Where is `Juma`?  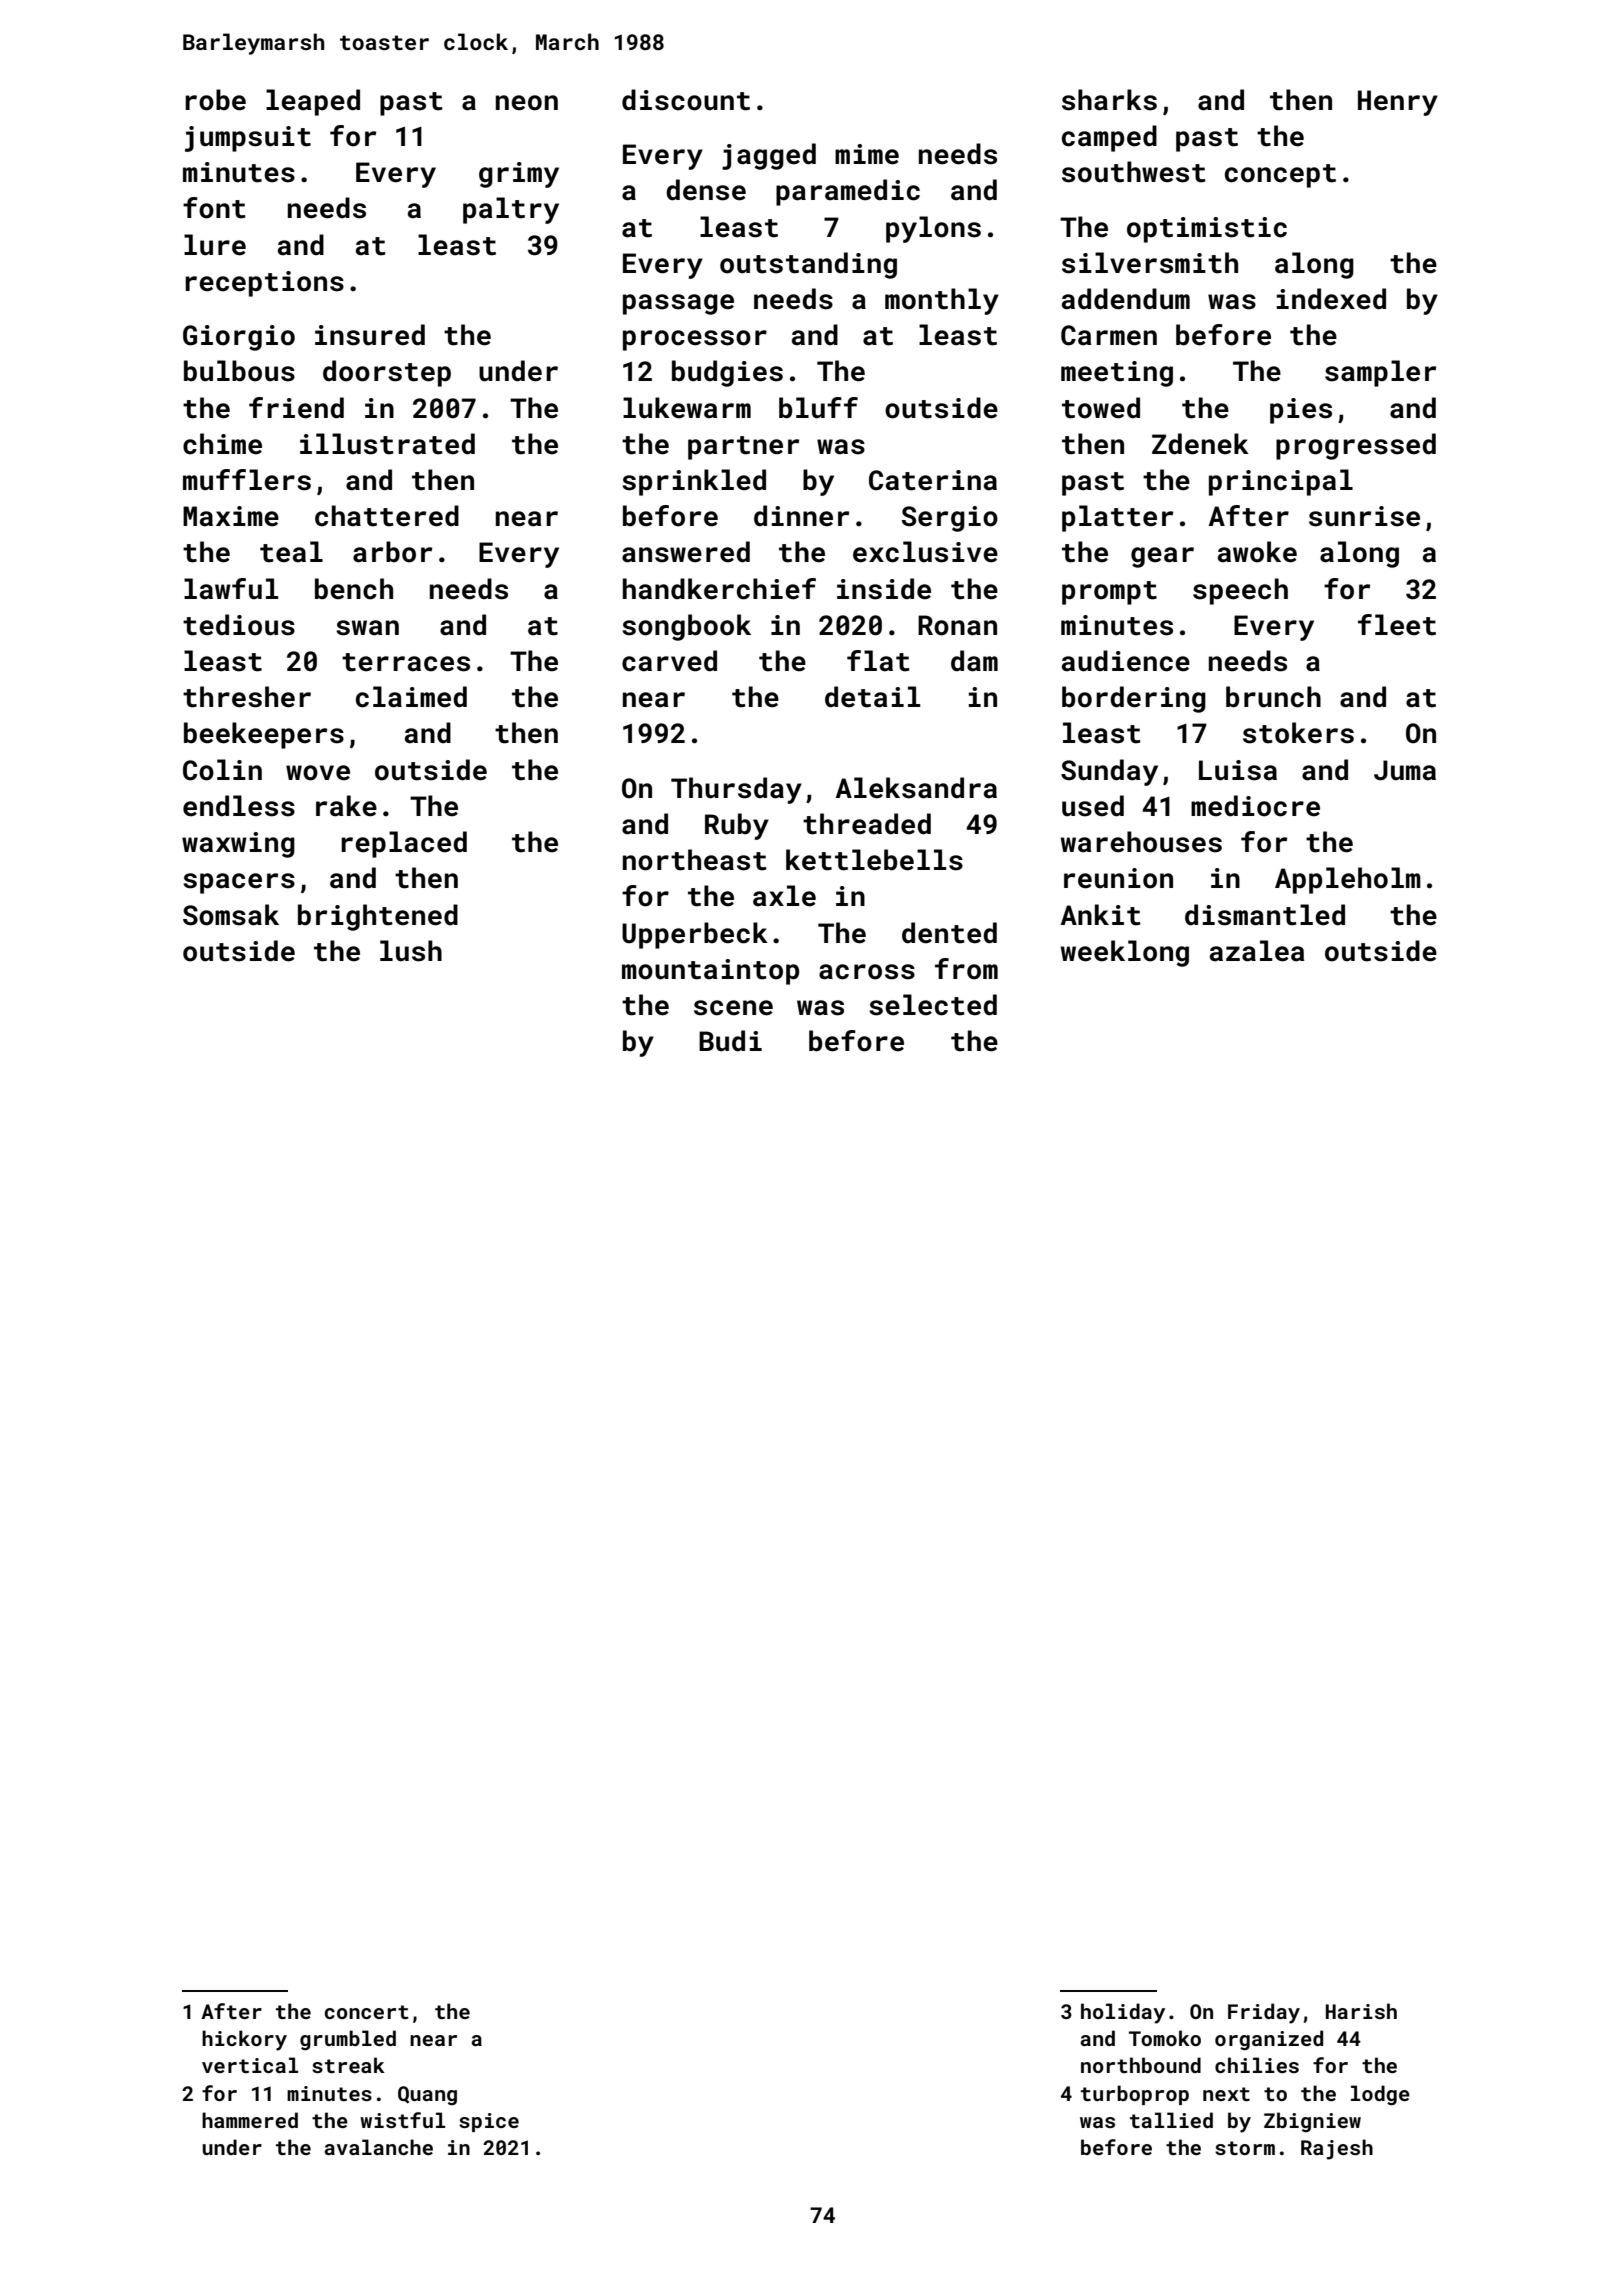 Juma is located at coordinates (1405, 770).
